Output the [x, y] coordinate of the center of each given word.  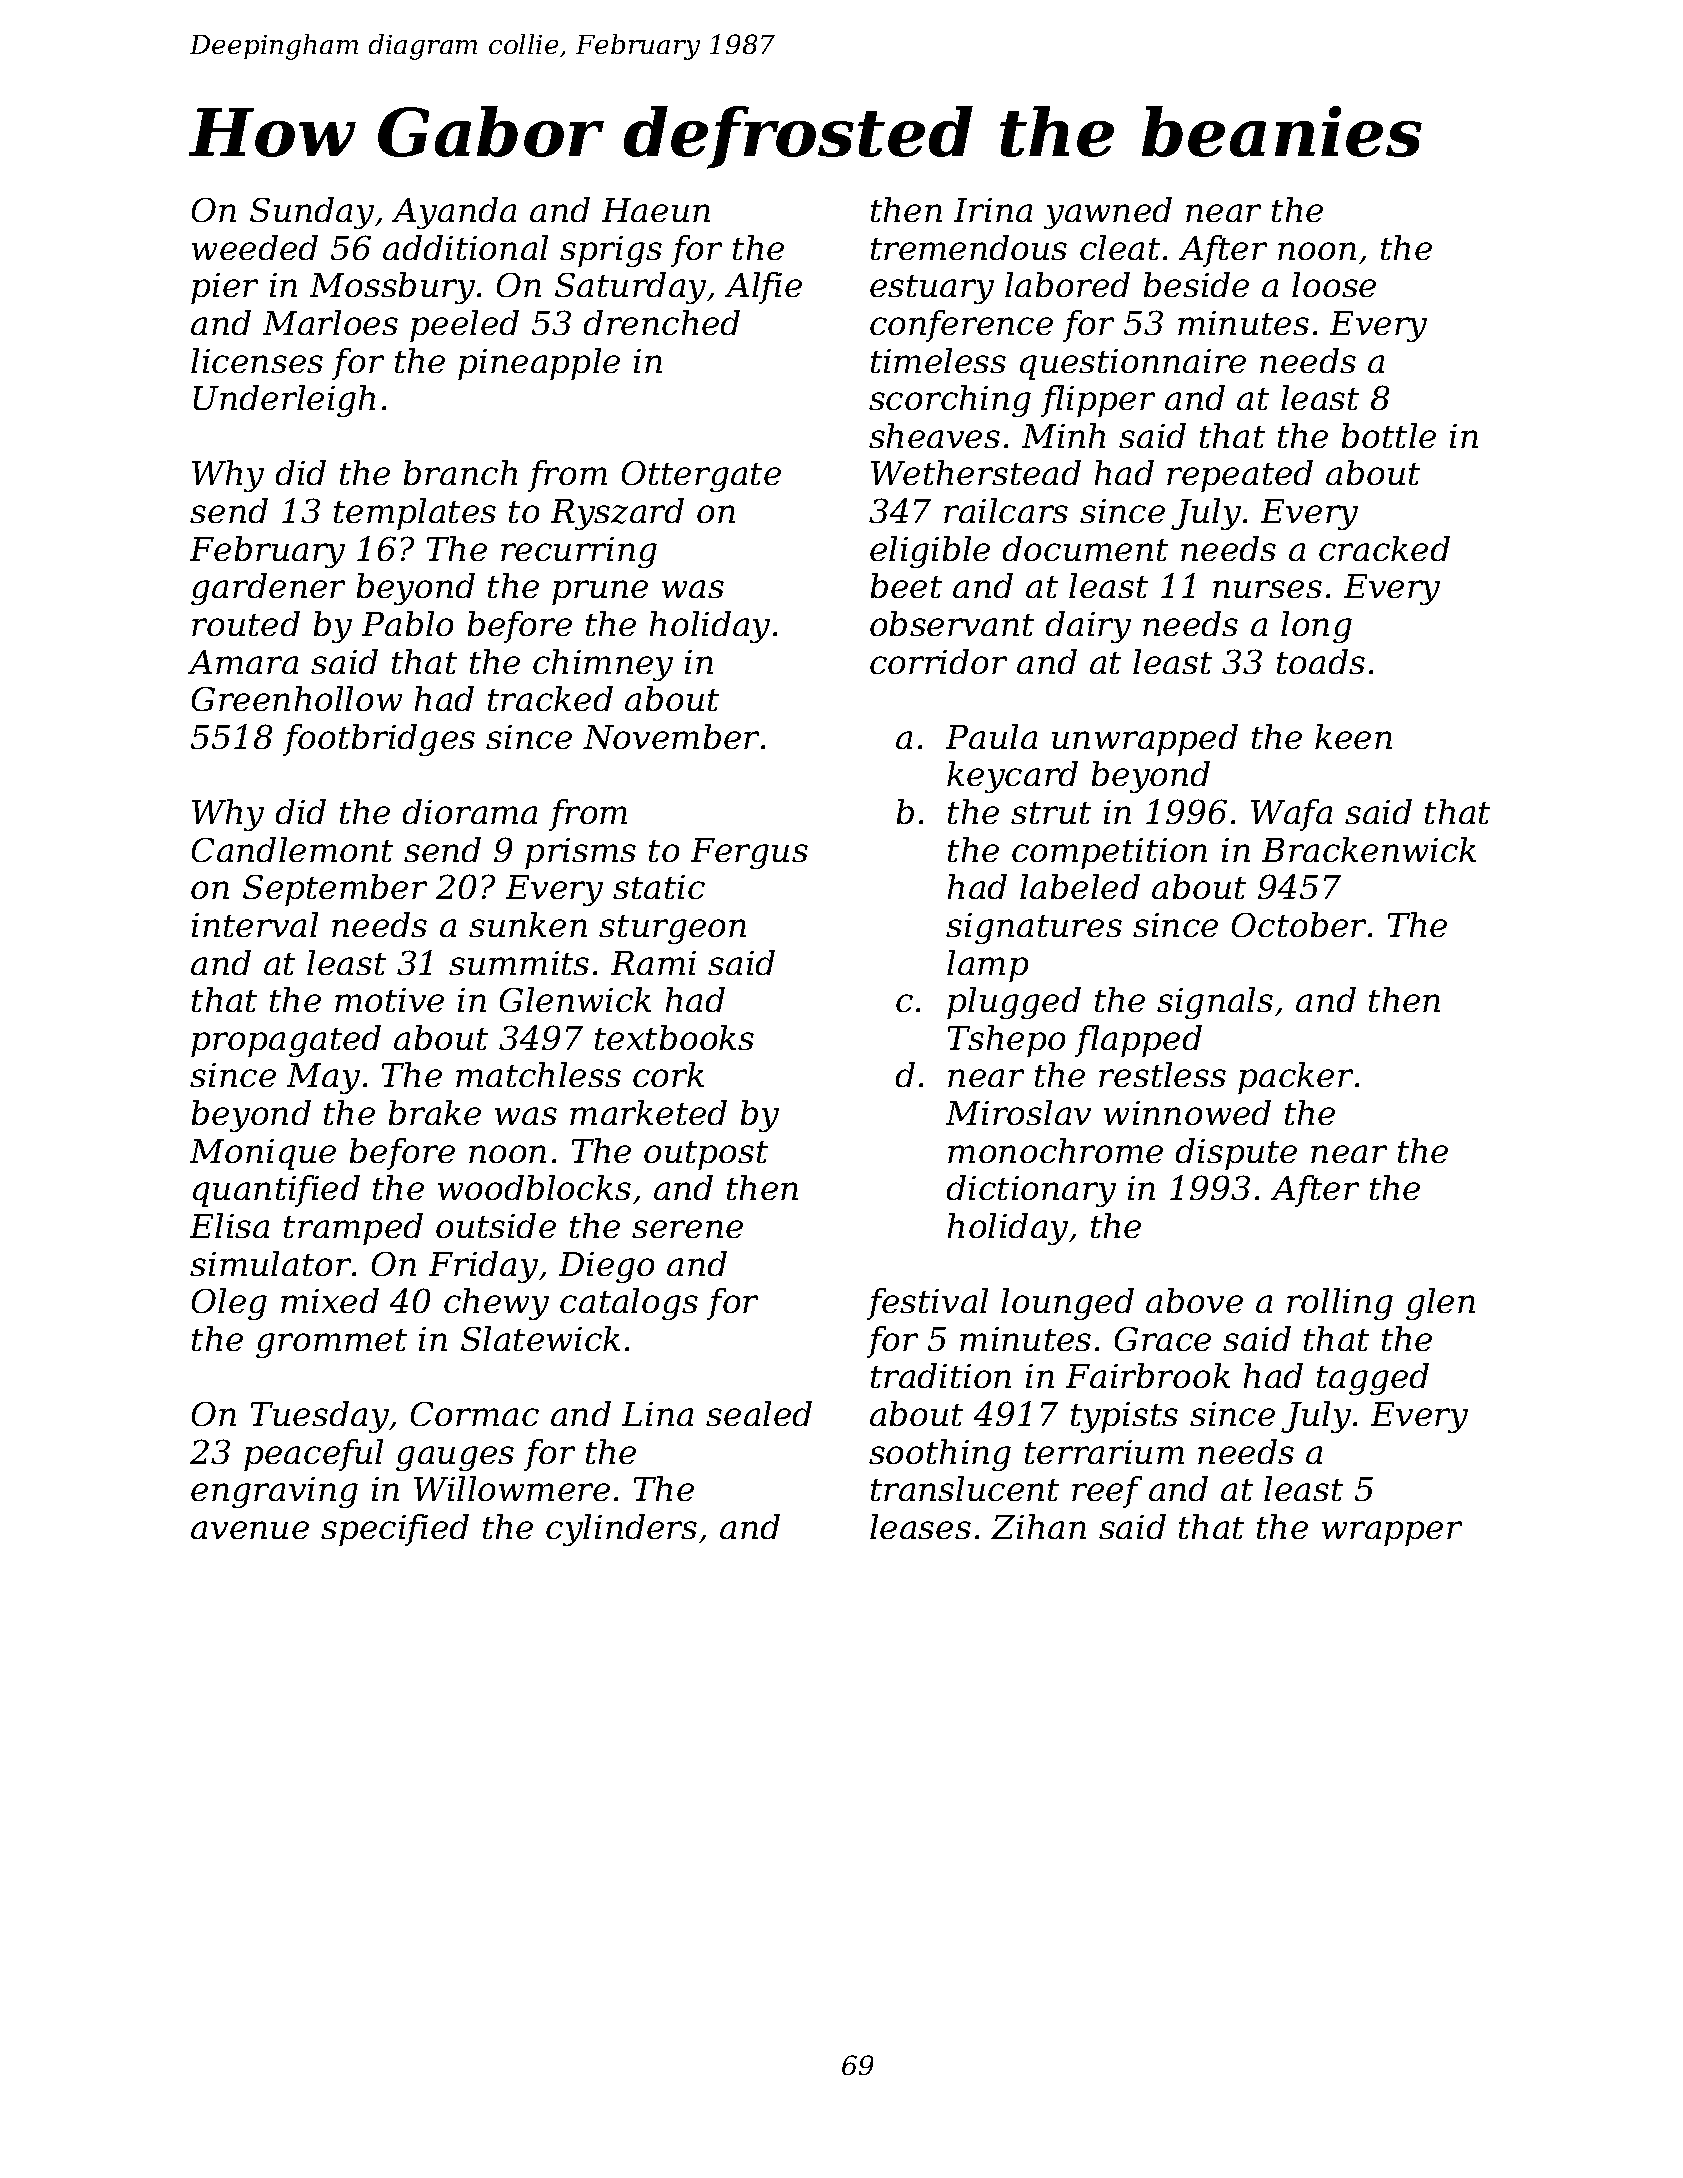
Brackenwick [1369, 849]
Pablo [407, 623]
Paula [991, 736]
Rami [653, 963]
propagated [286, 1041]
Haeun [656, 210]
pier [224, 288]
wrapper [1392, 1533]
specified [395, 1530]
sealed [759, 1413]
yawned [1108, 213]
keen [1353, 736]
